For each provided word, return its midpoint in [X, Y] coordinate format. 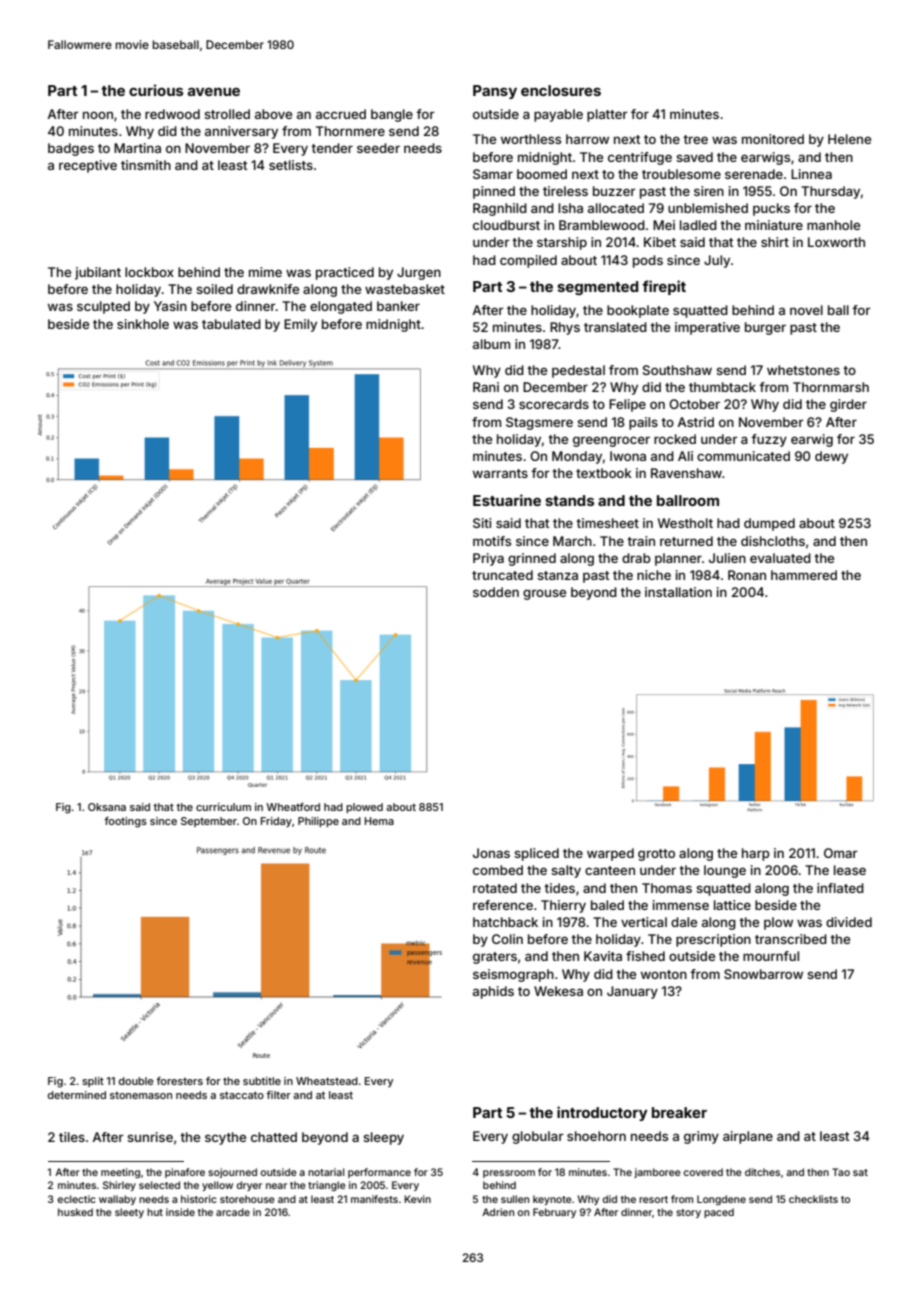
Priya [488, 559]
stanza [557, 575]
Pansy [495, 92]
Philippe [318, 822]
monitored [773, 139]
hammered [804, 575]
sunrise [150, 1137]
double [136, 1081]
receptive [88, 166]
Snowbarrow [763, 974]
